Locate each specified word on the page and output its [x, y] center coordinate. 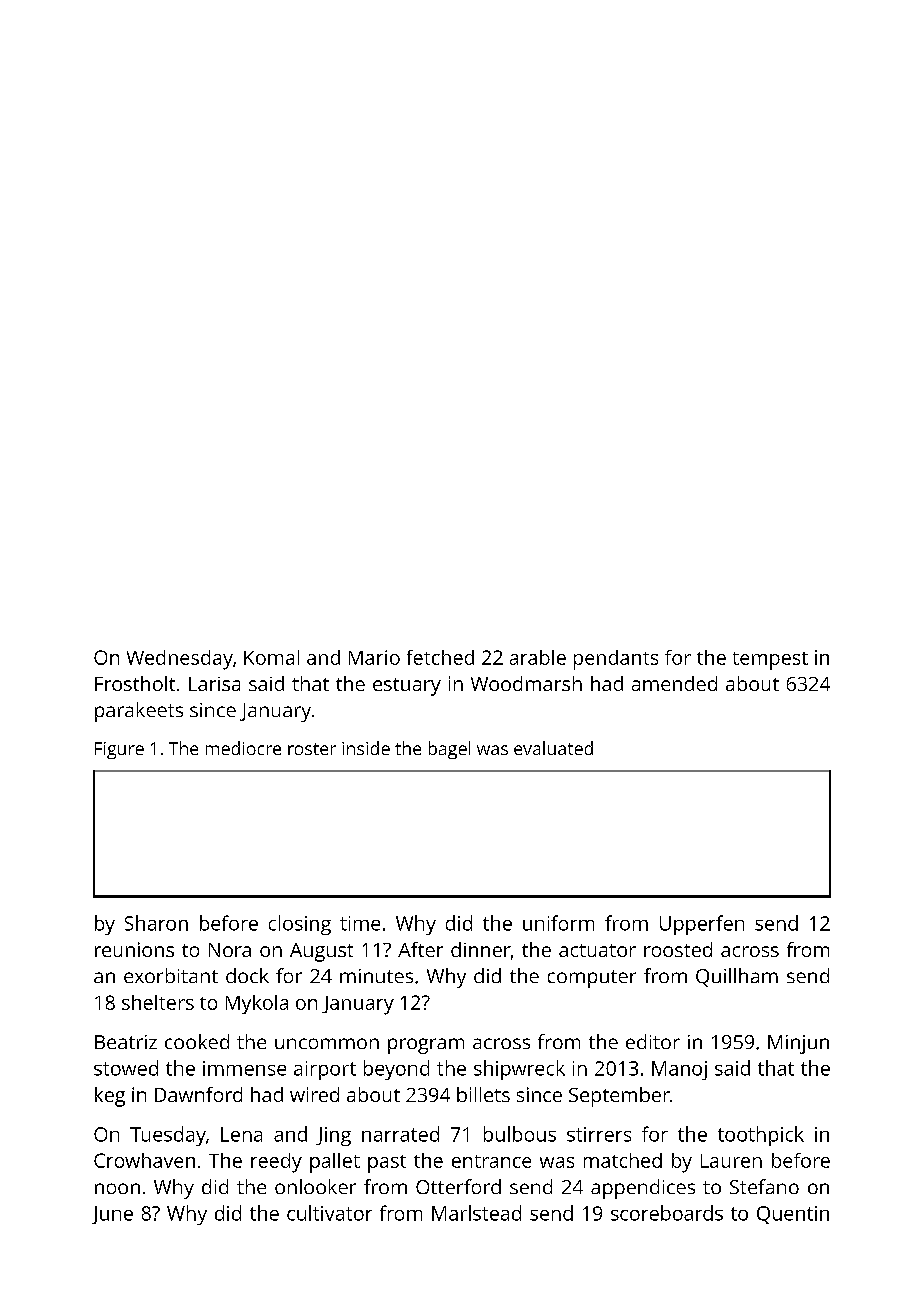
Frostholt [135, 683]
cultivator [329, 1213]
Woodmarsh [526, 683]
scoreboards [667, 1213]
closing [300, 925]
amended [674, 683]
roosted [678, 949]
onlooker [315, 1186]
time [360, 923]
